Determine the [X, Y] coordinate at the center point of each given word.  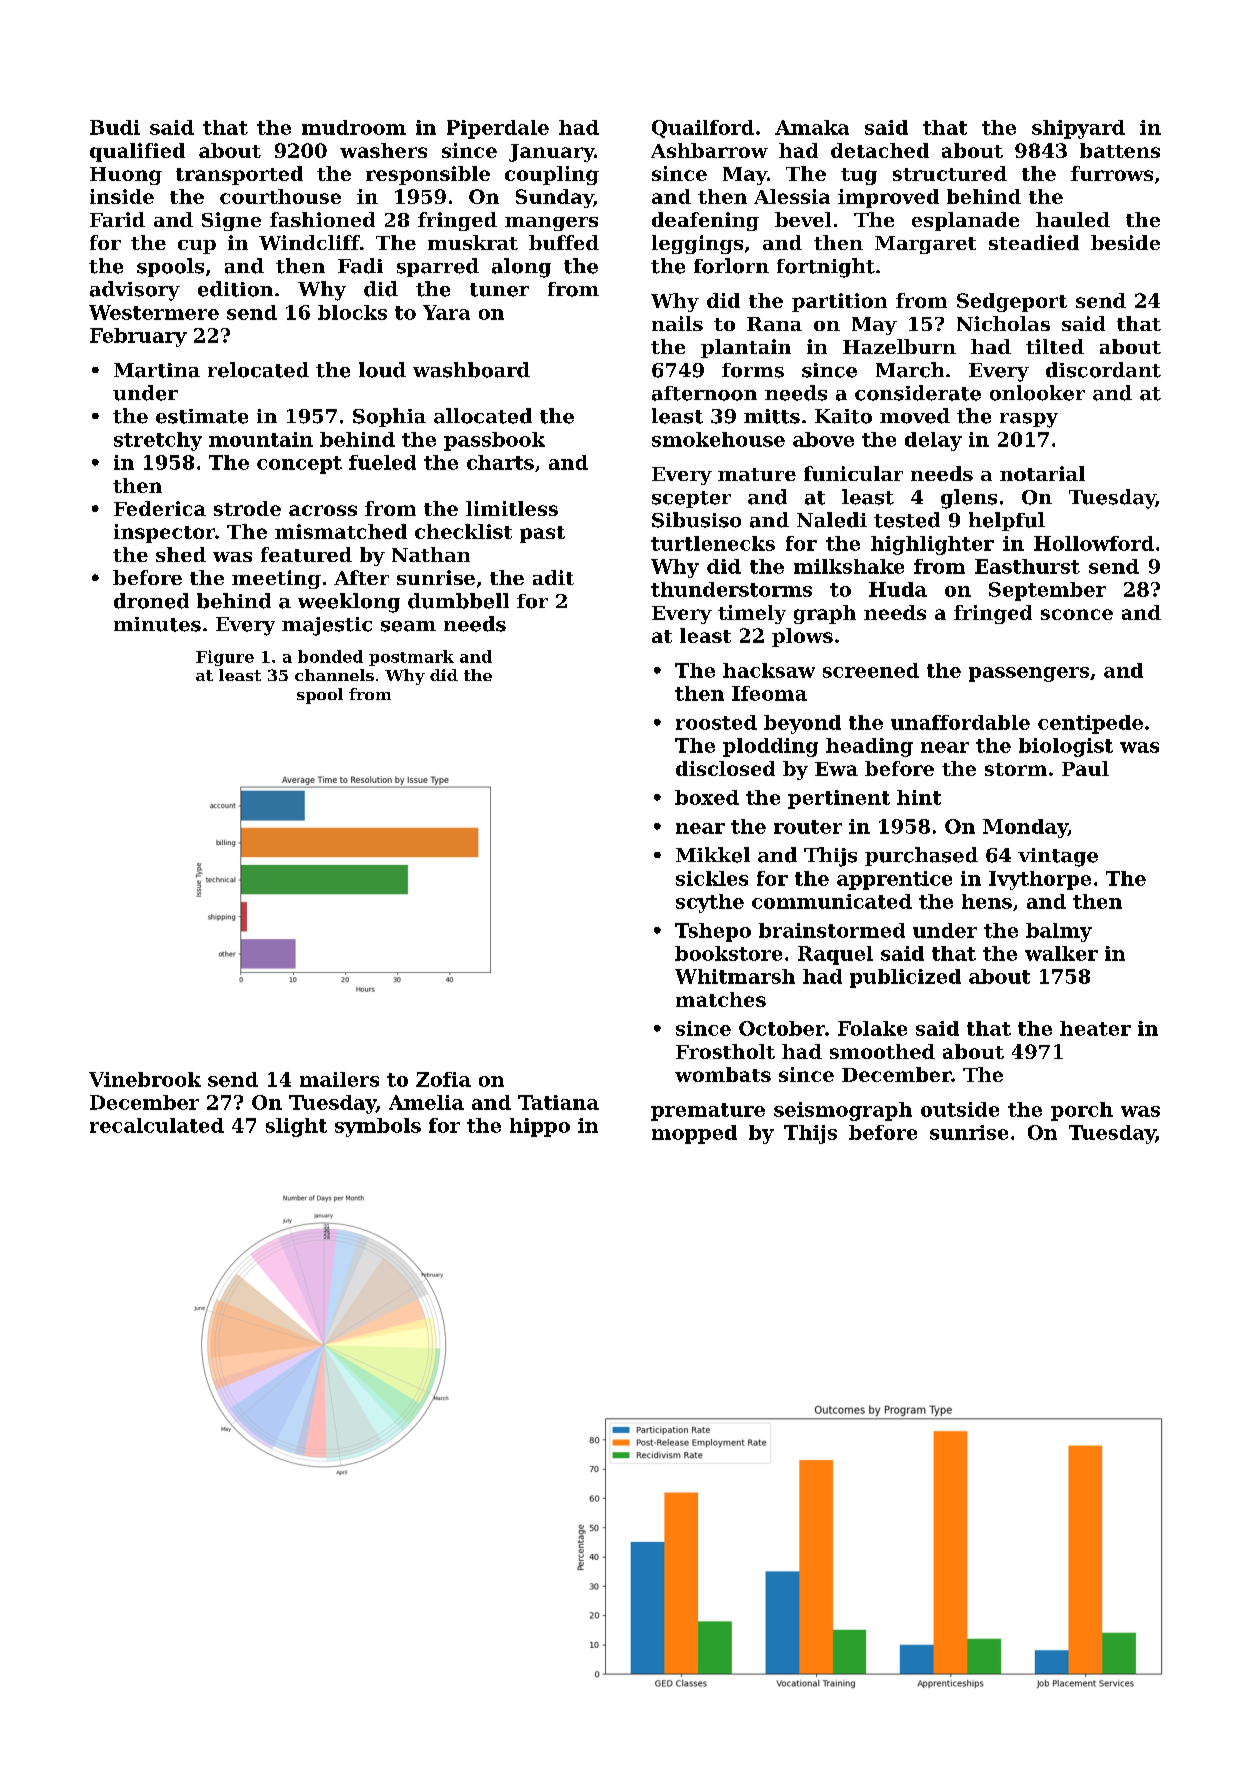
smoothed [882, 1051]
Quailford [703, 129]
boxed [707, 797]
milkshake [849, 566]
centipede [1090, 724]
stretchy [158, 441]
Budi [115, 127]
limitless [512, 508]
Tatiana [558, 1102]
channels [334, 675]
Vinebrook [145, 1079]
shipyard [1078, 129]
